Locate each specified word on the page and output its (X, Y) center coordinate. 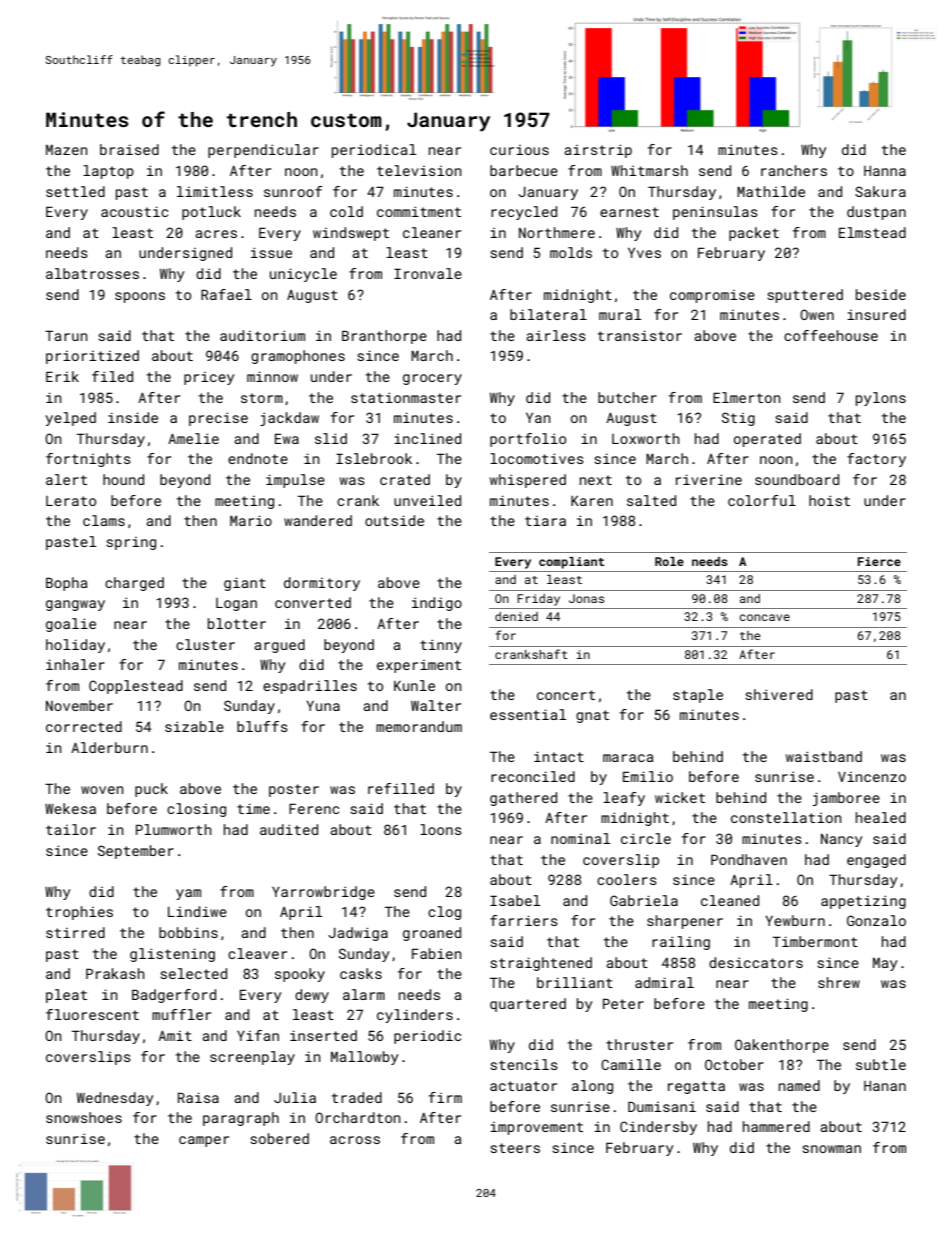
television (419, 170)
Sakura (880, 191)
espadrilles (310, 687)
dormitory (322, 584)
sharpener (685, 922)
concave (765, 617)
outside (394, 520)
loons (441, 829)
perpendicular (263, 151)
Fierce (879, 561)
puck (151, 790)
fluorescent (92, 1014)
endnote (258, 458)
